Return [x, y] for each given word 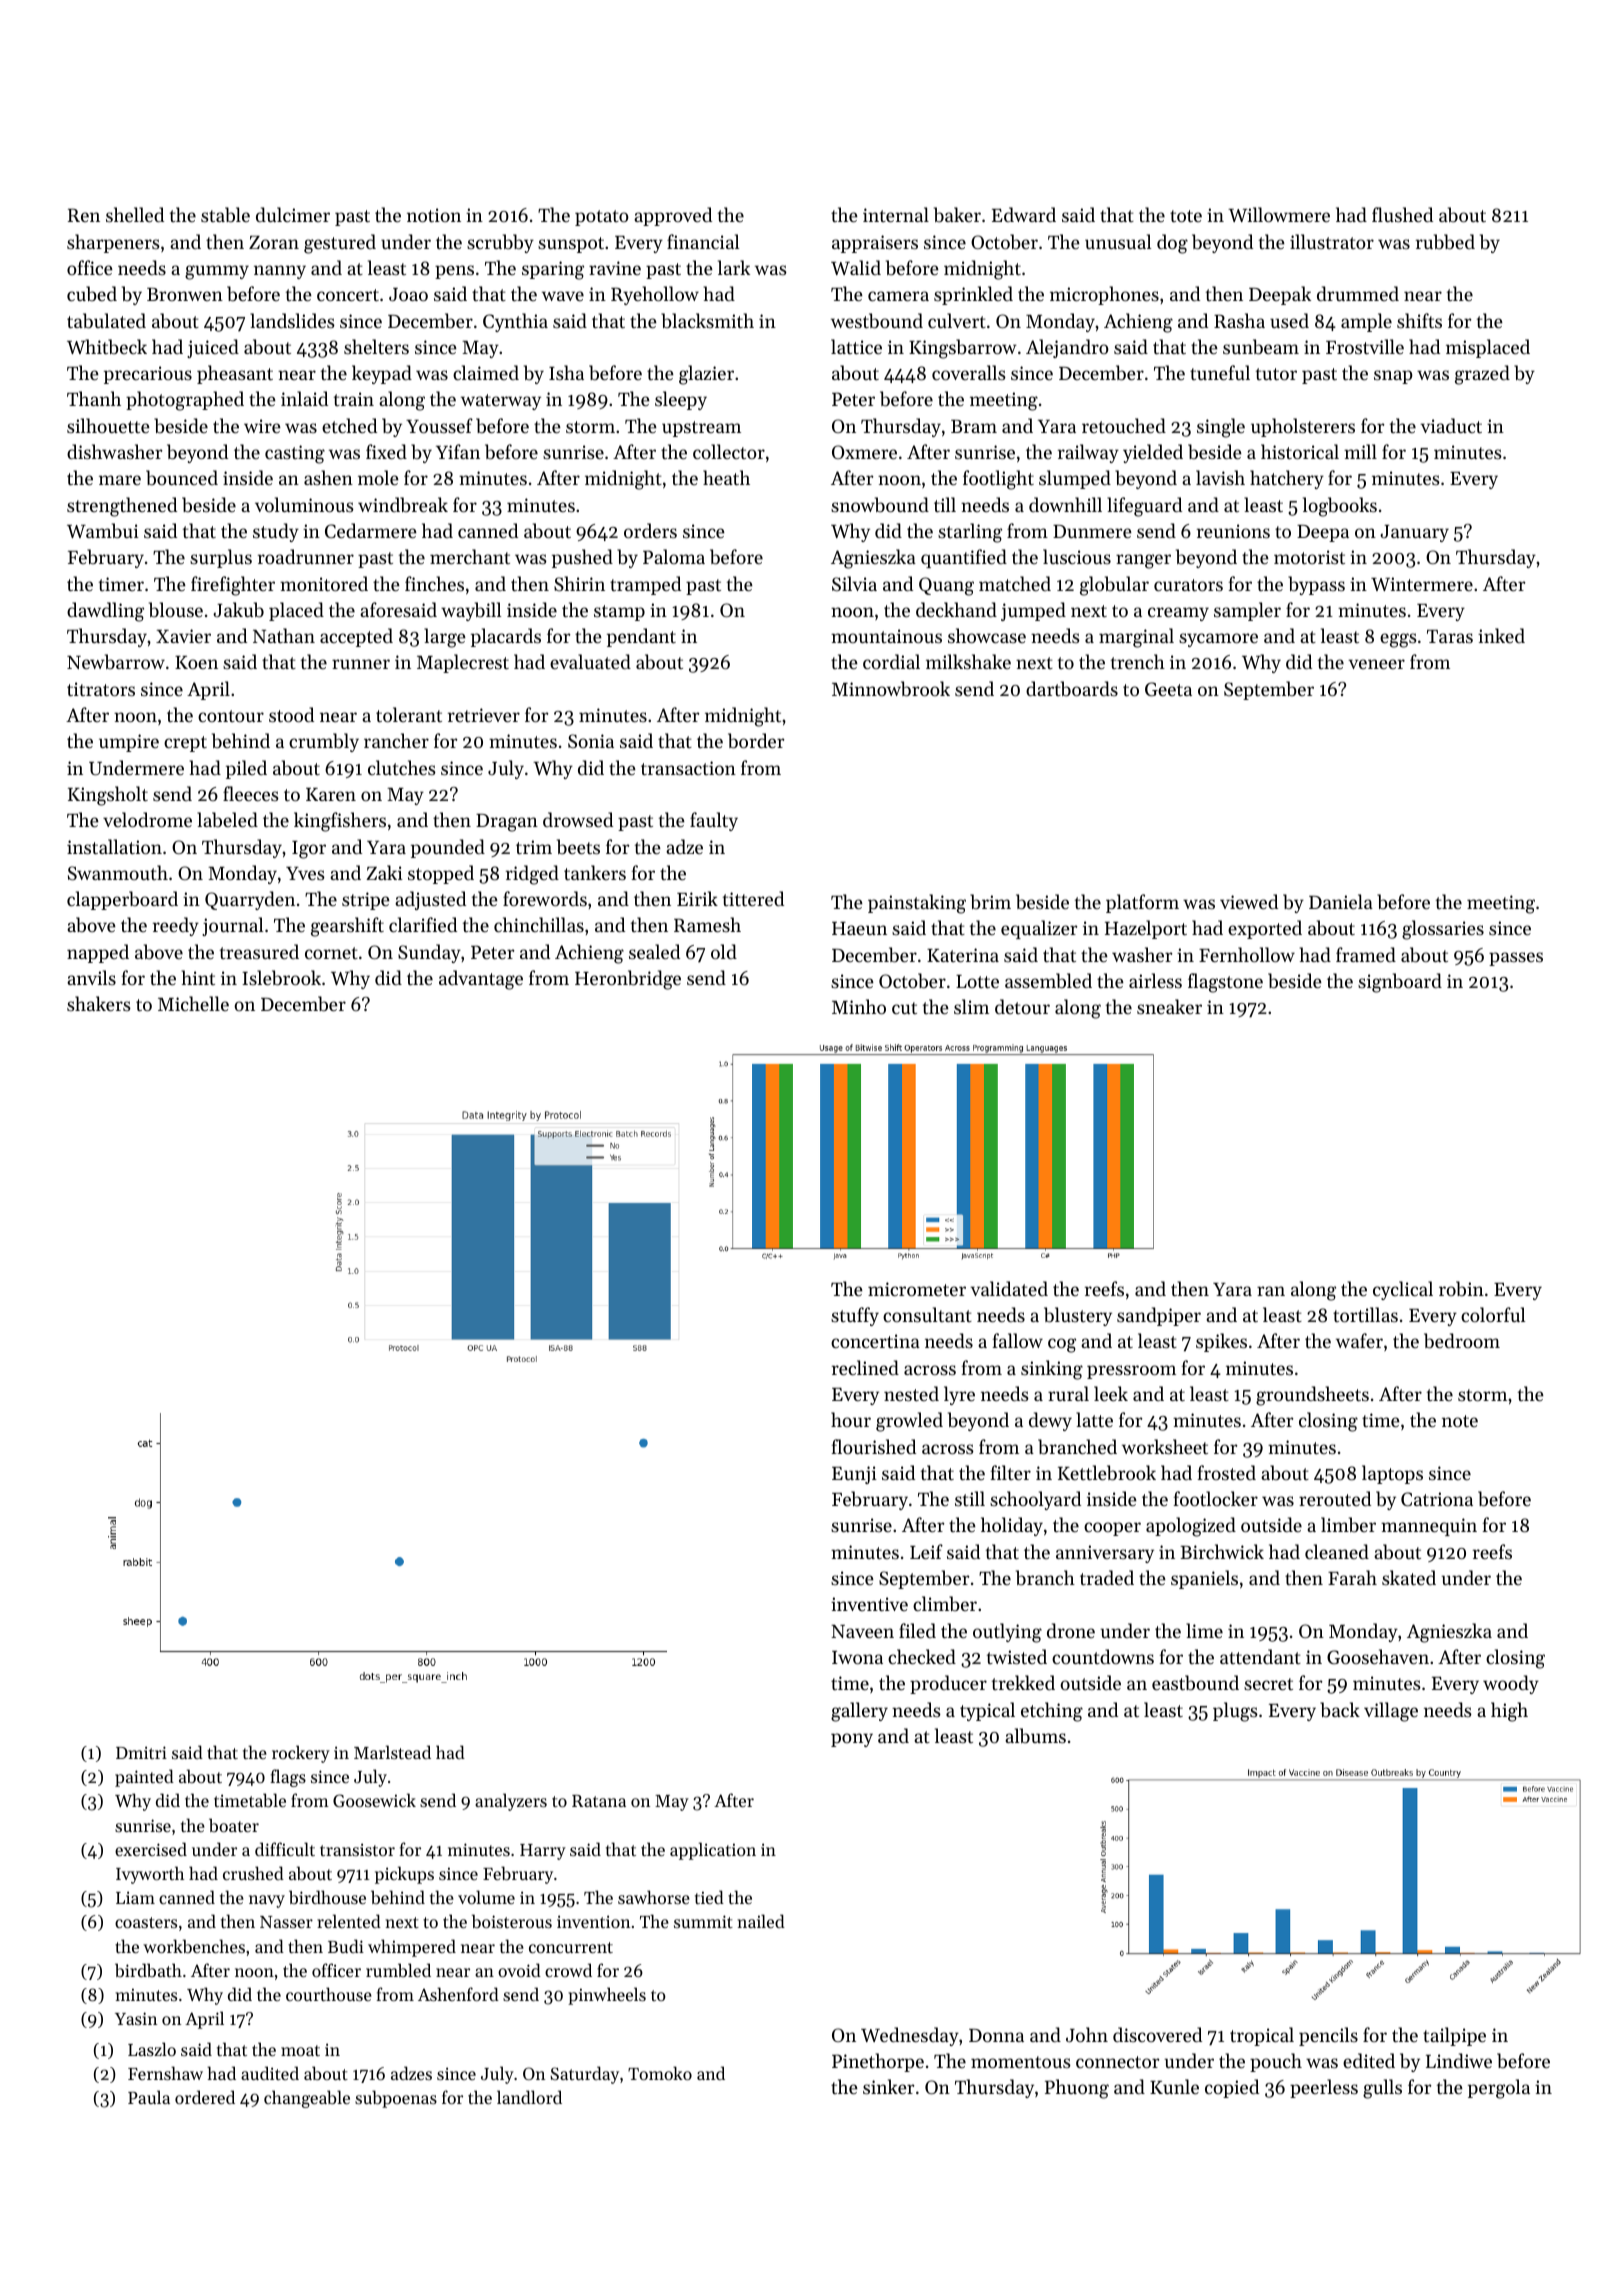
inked [1501, 635]
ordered [205, 2097]
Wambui [103, 531]
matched [1015, 583]
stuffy [855, 1316]
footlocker [1216, 1498]
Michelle [193, 1003]
